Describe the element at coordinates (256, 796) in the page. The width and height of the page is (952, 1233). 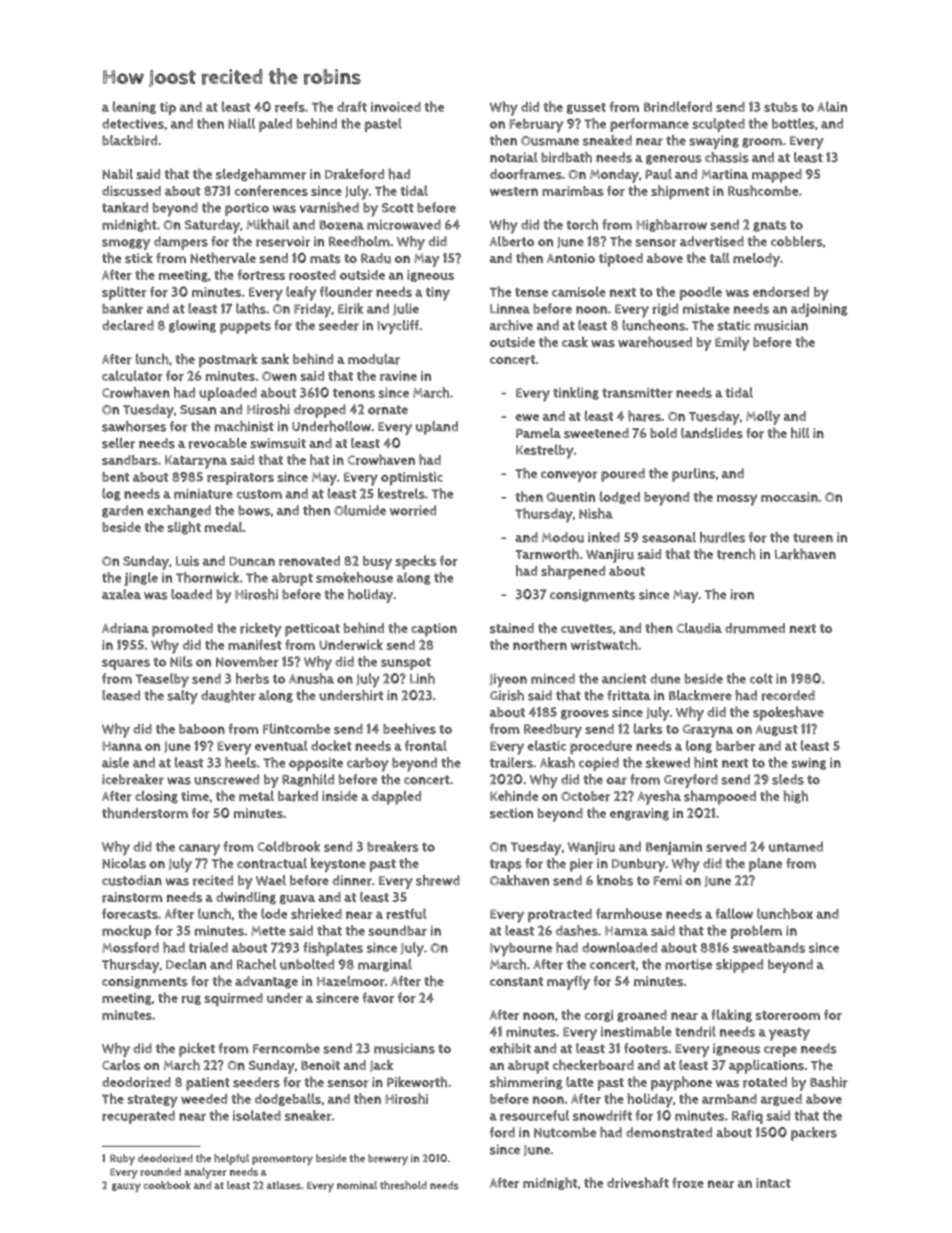
I see `metal` at that location.
